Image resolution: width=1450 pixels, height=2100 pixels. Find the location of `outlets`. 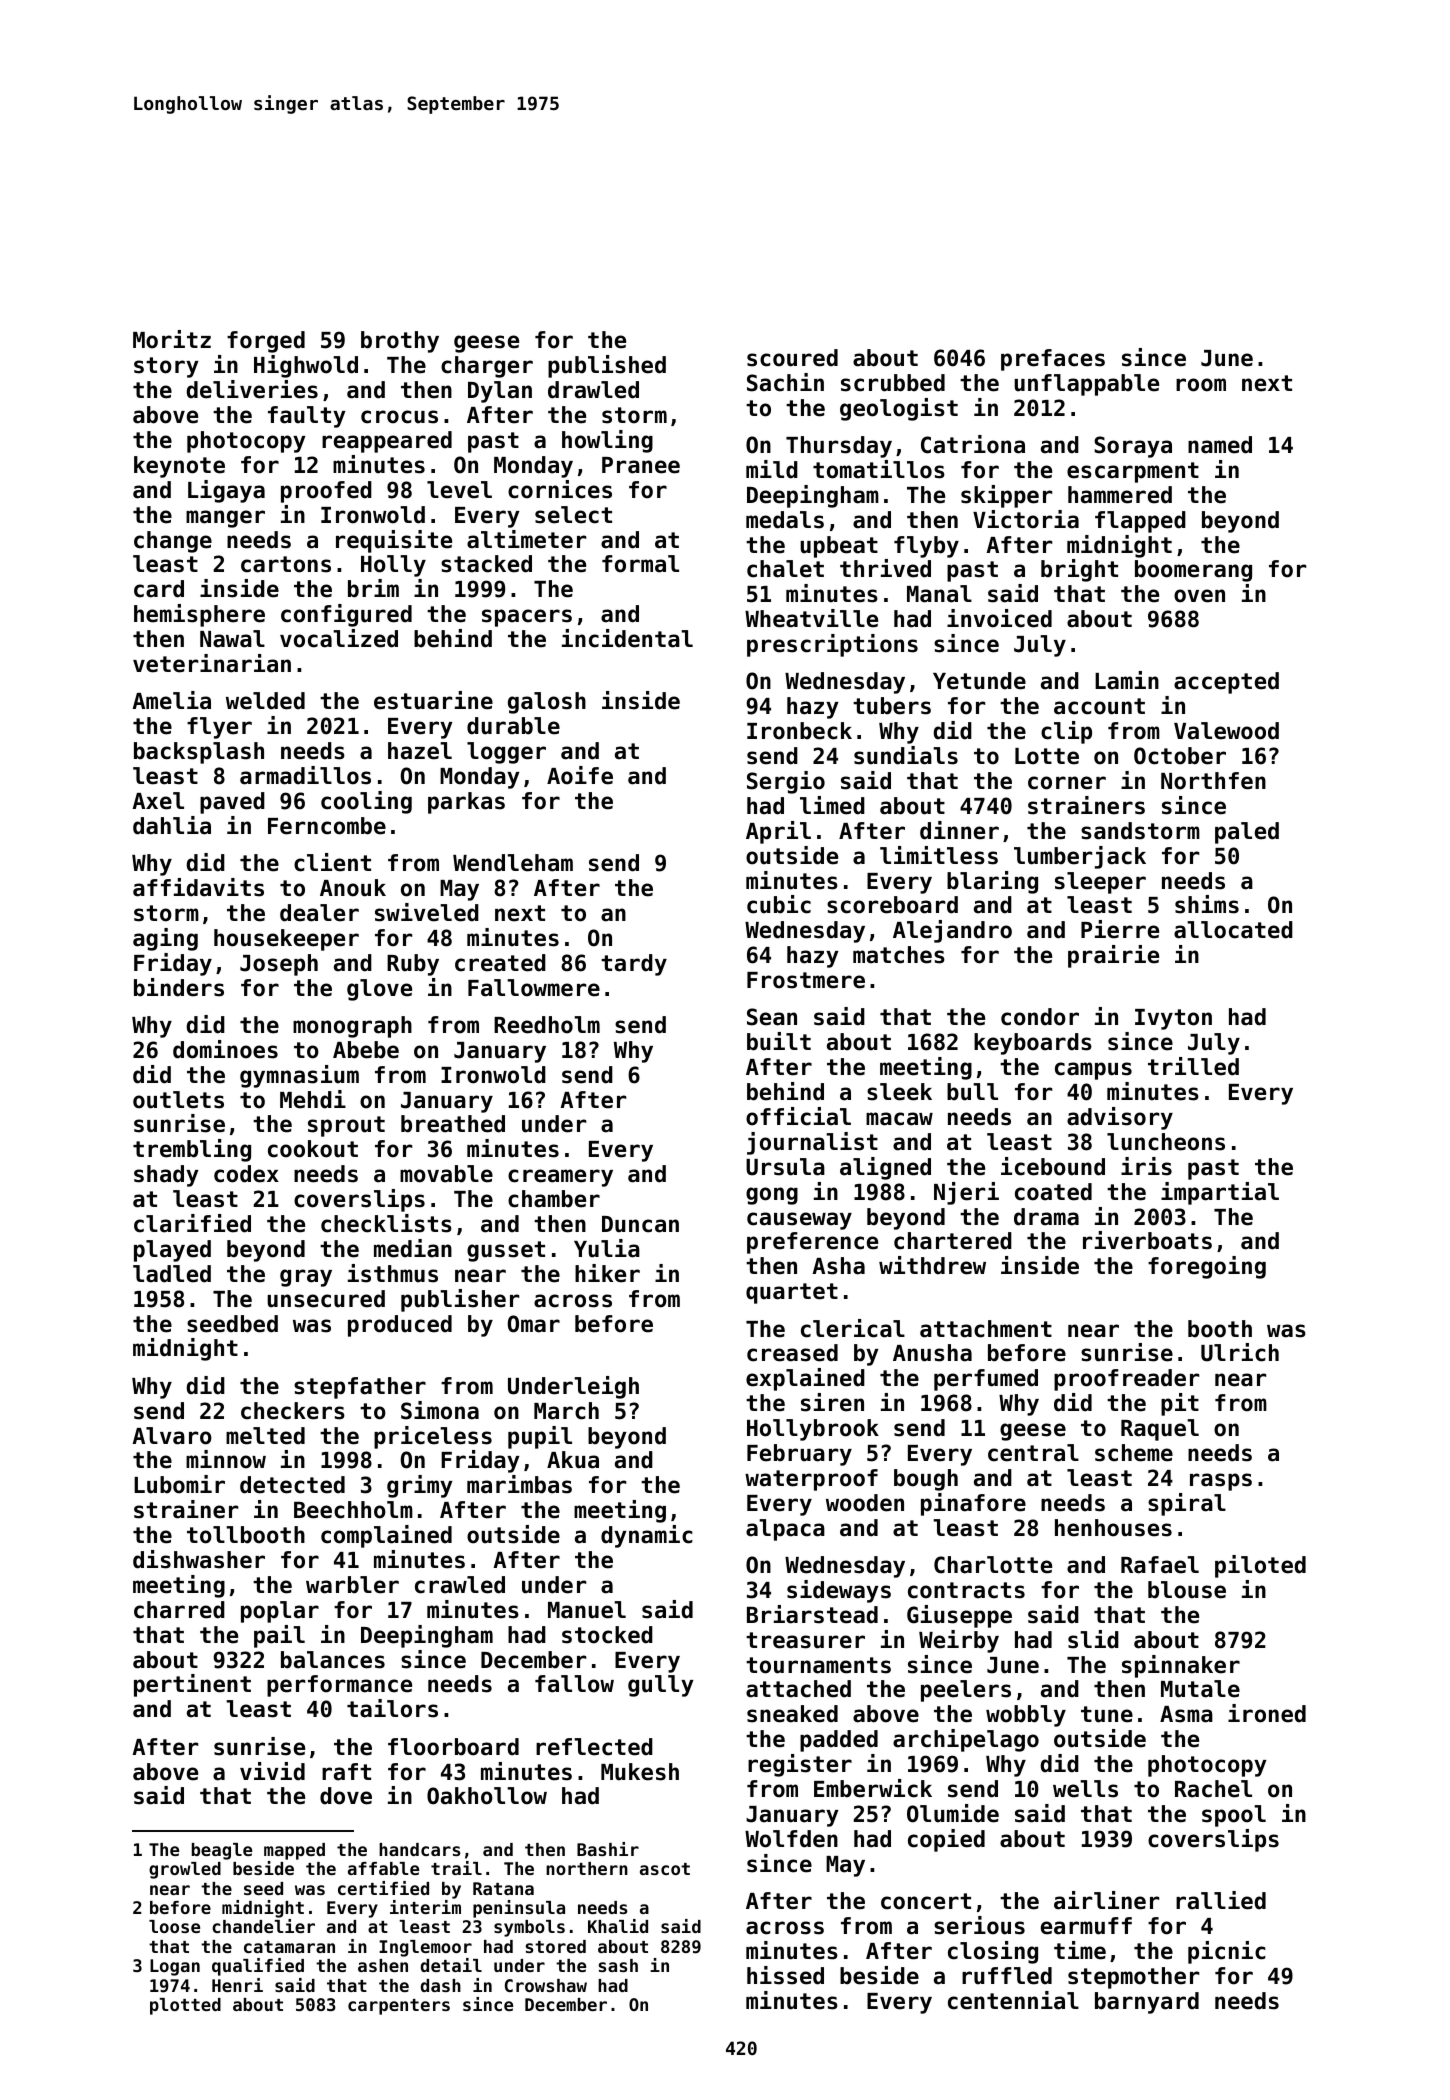

outlets is located at coordinates (178, 1100).
